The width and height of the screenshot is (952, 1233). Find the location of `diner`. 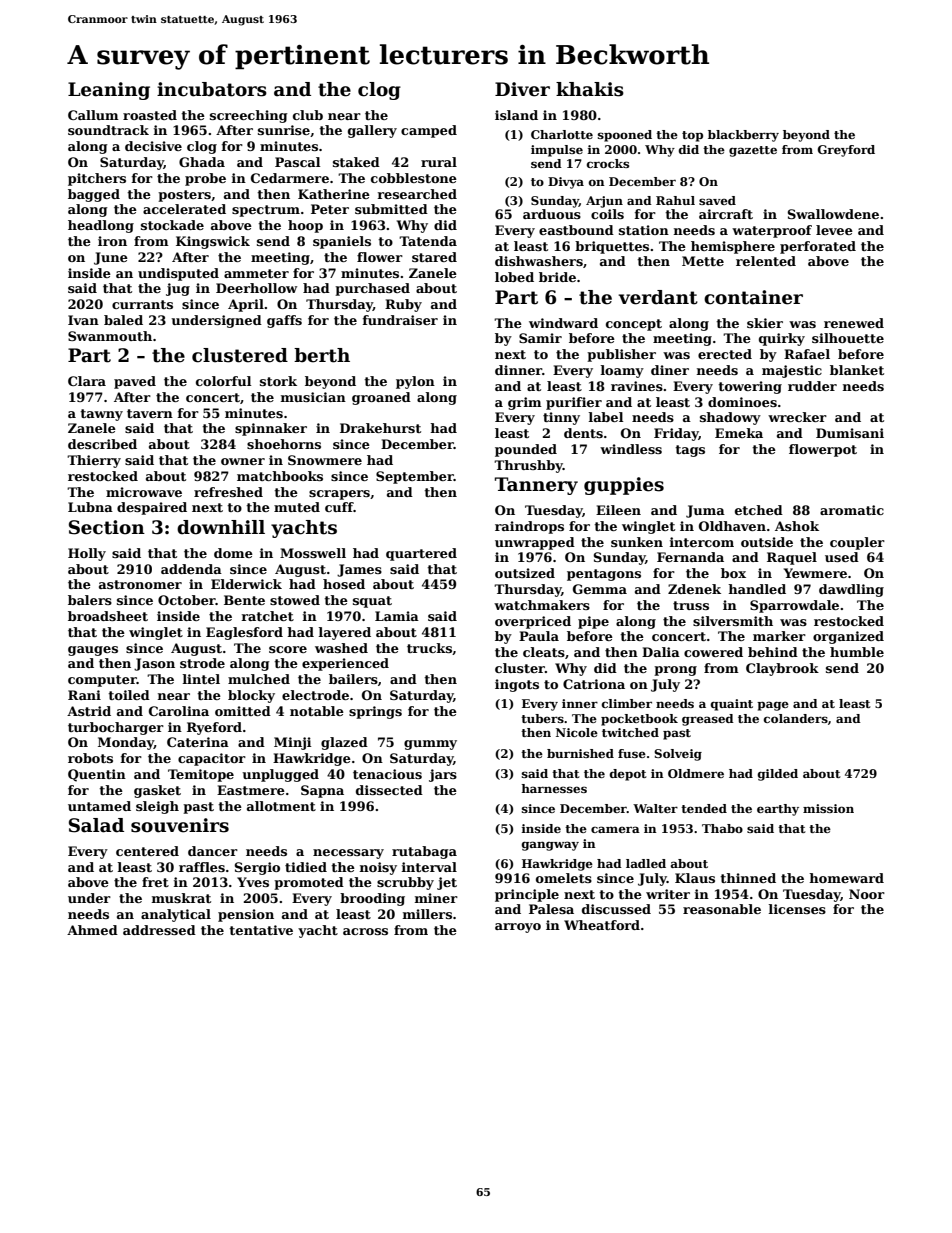

diner is located at coordinates (670, 370).
